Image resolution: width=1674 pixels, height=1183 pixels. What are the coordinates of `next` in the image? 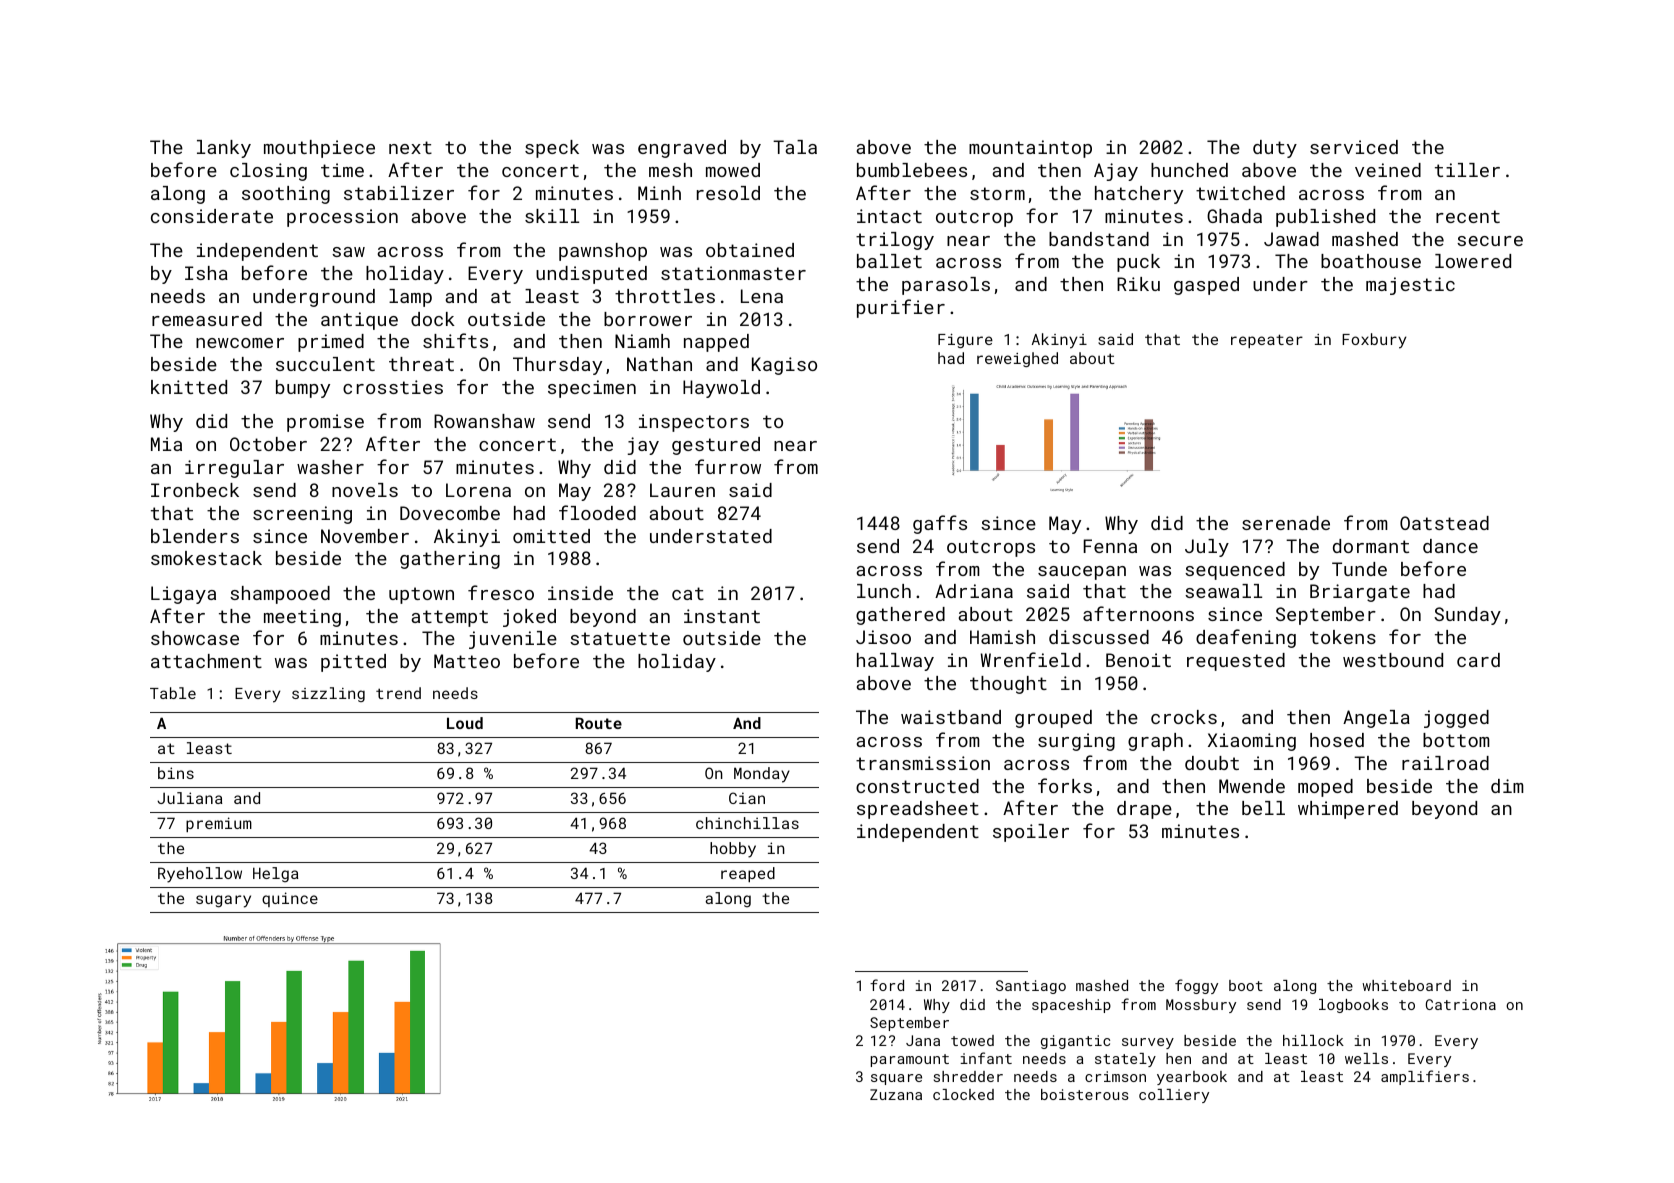 It's located at (410, 147).
